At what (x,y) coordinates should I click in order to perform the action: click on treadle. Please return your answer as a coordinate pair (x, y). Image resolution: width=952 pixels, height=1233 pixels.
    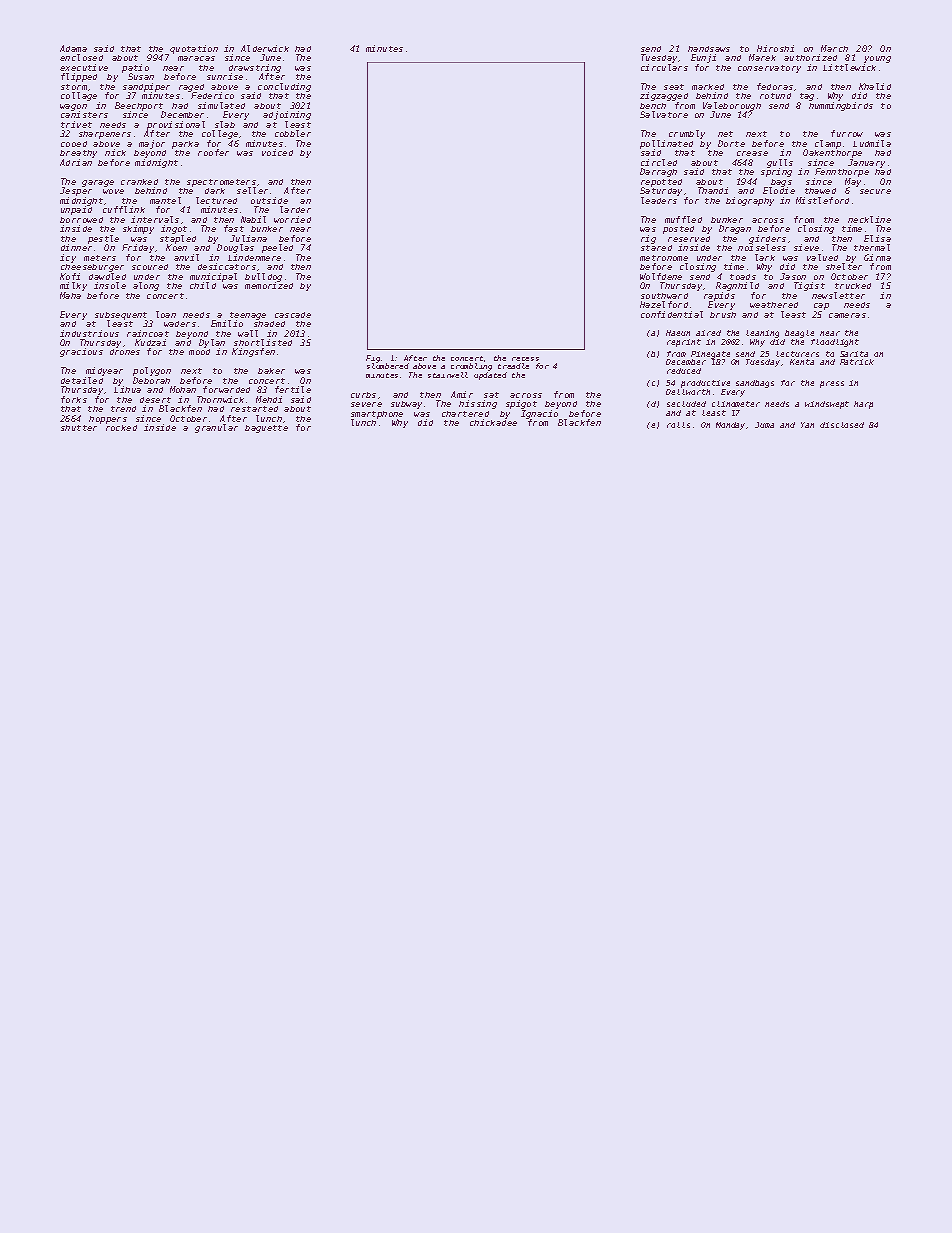
    Looking at the image, I should click on (513, 366).
